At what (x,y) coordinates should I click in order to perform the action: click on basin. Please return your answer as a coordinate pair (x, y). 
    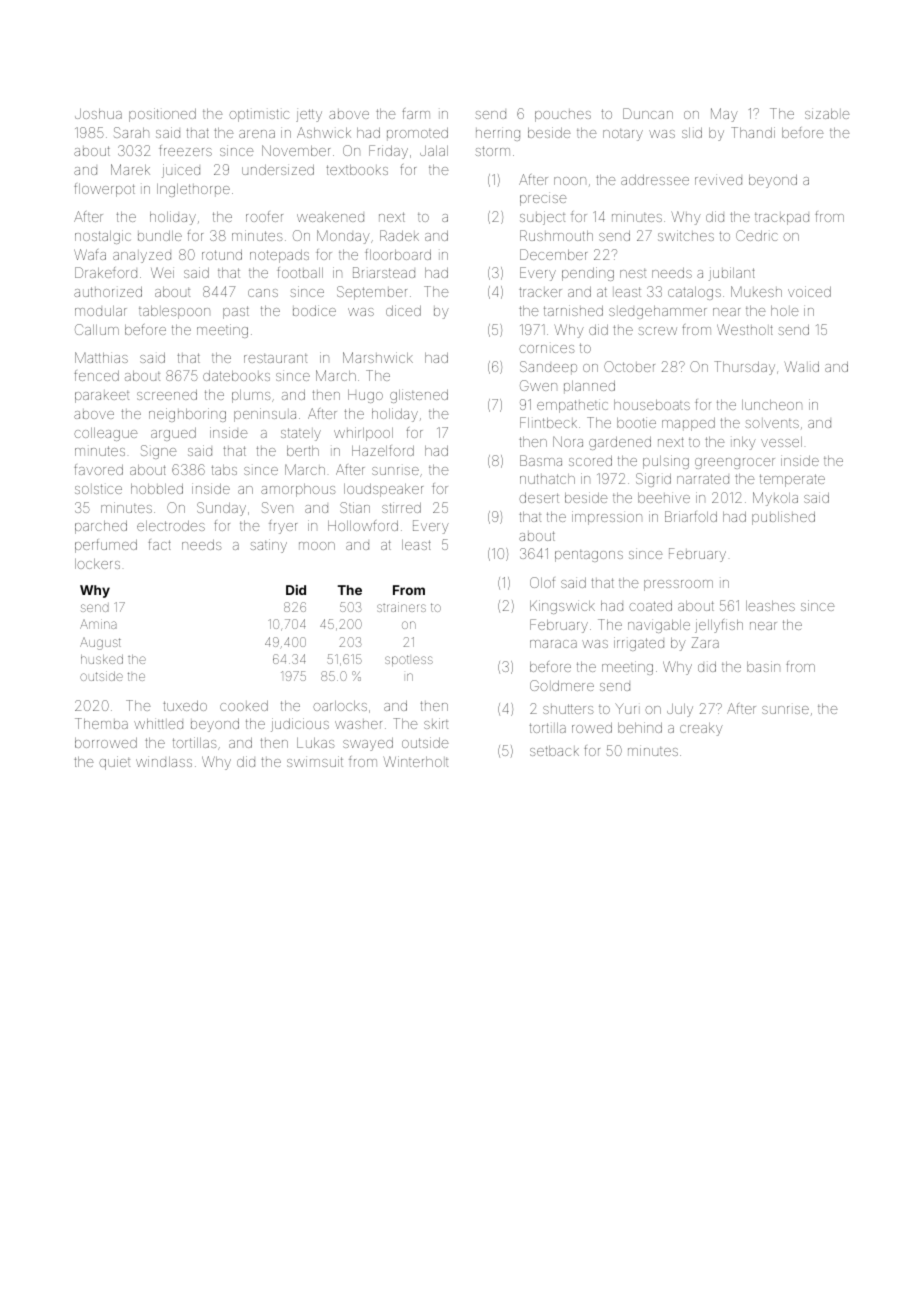
    Looking at the image, I should click on (763, 666).
